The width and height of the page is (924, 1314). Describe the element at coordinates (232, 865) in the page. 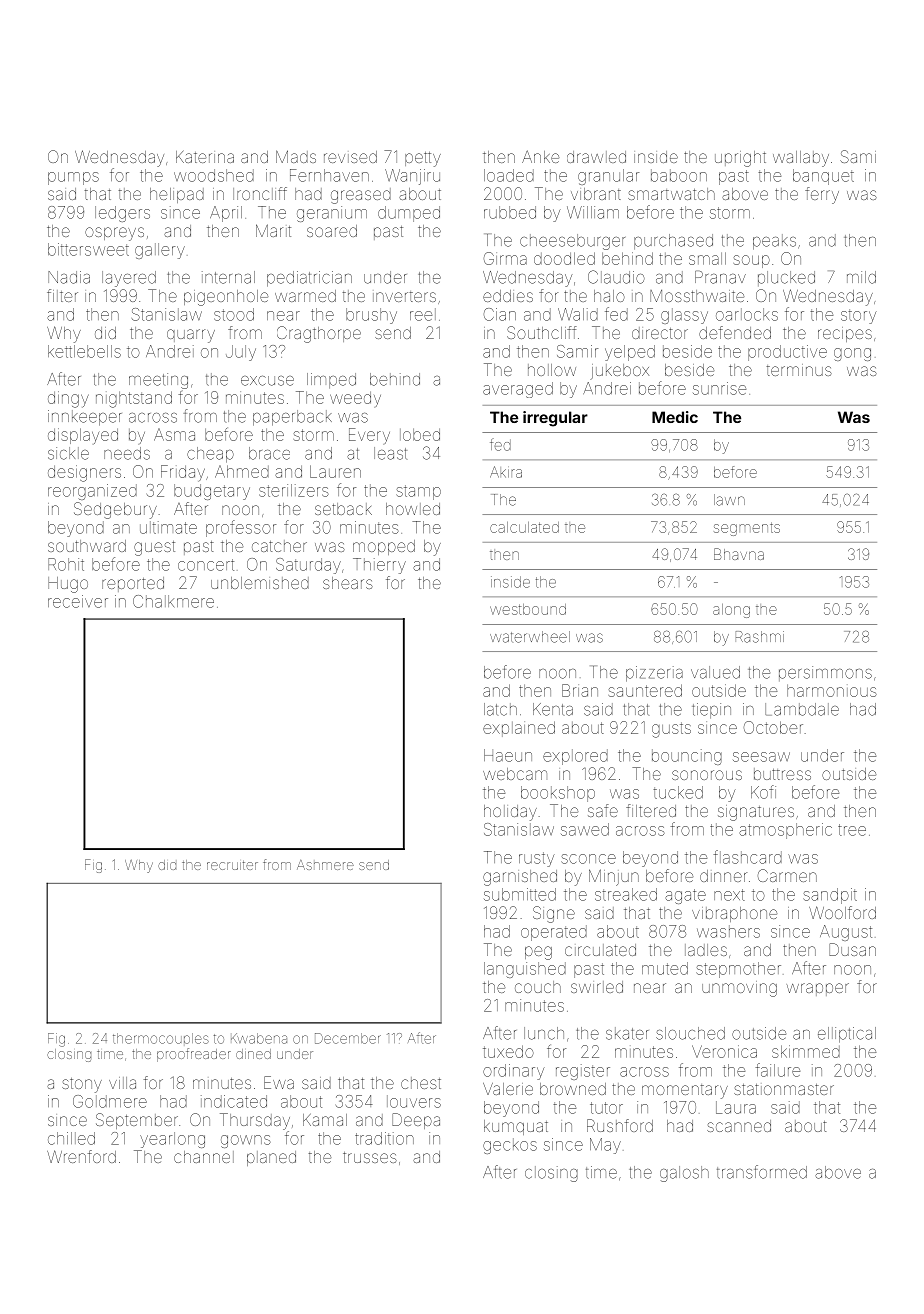

I see `recruiter` at that location.
